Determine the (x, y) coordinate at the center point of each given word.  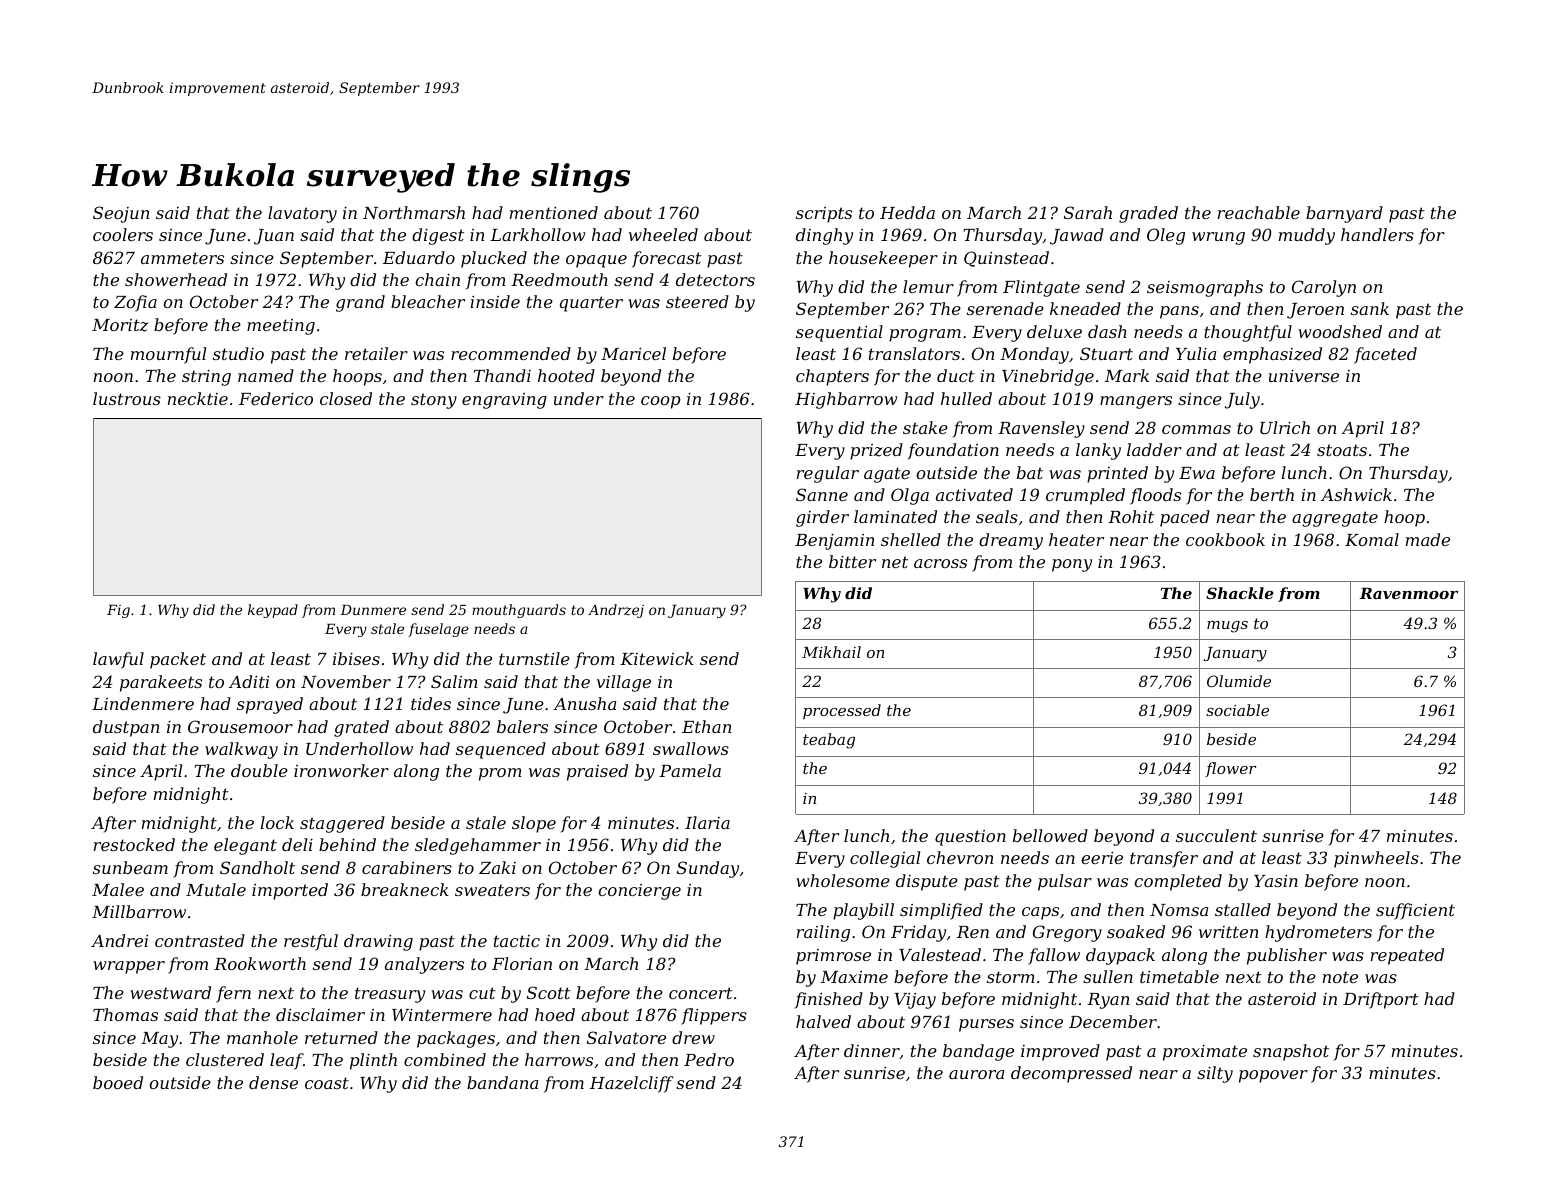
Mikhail (831, 652)
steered (697, 301)
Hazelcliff (632, 1084)
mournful (168, 355)
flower (1231, 769)
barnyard (1344, 214)
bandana (502, 1082)
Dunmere (373, 610)
